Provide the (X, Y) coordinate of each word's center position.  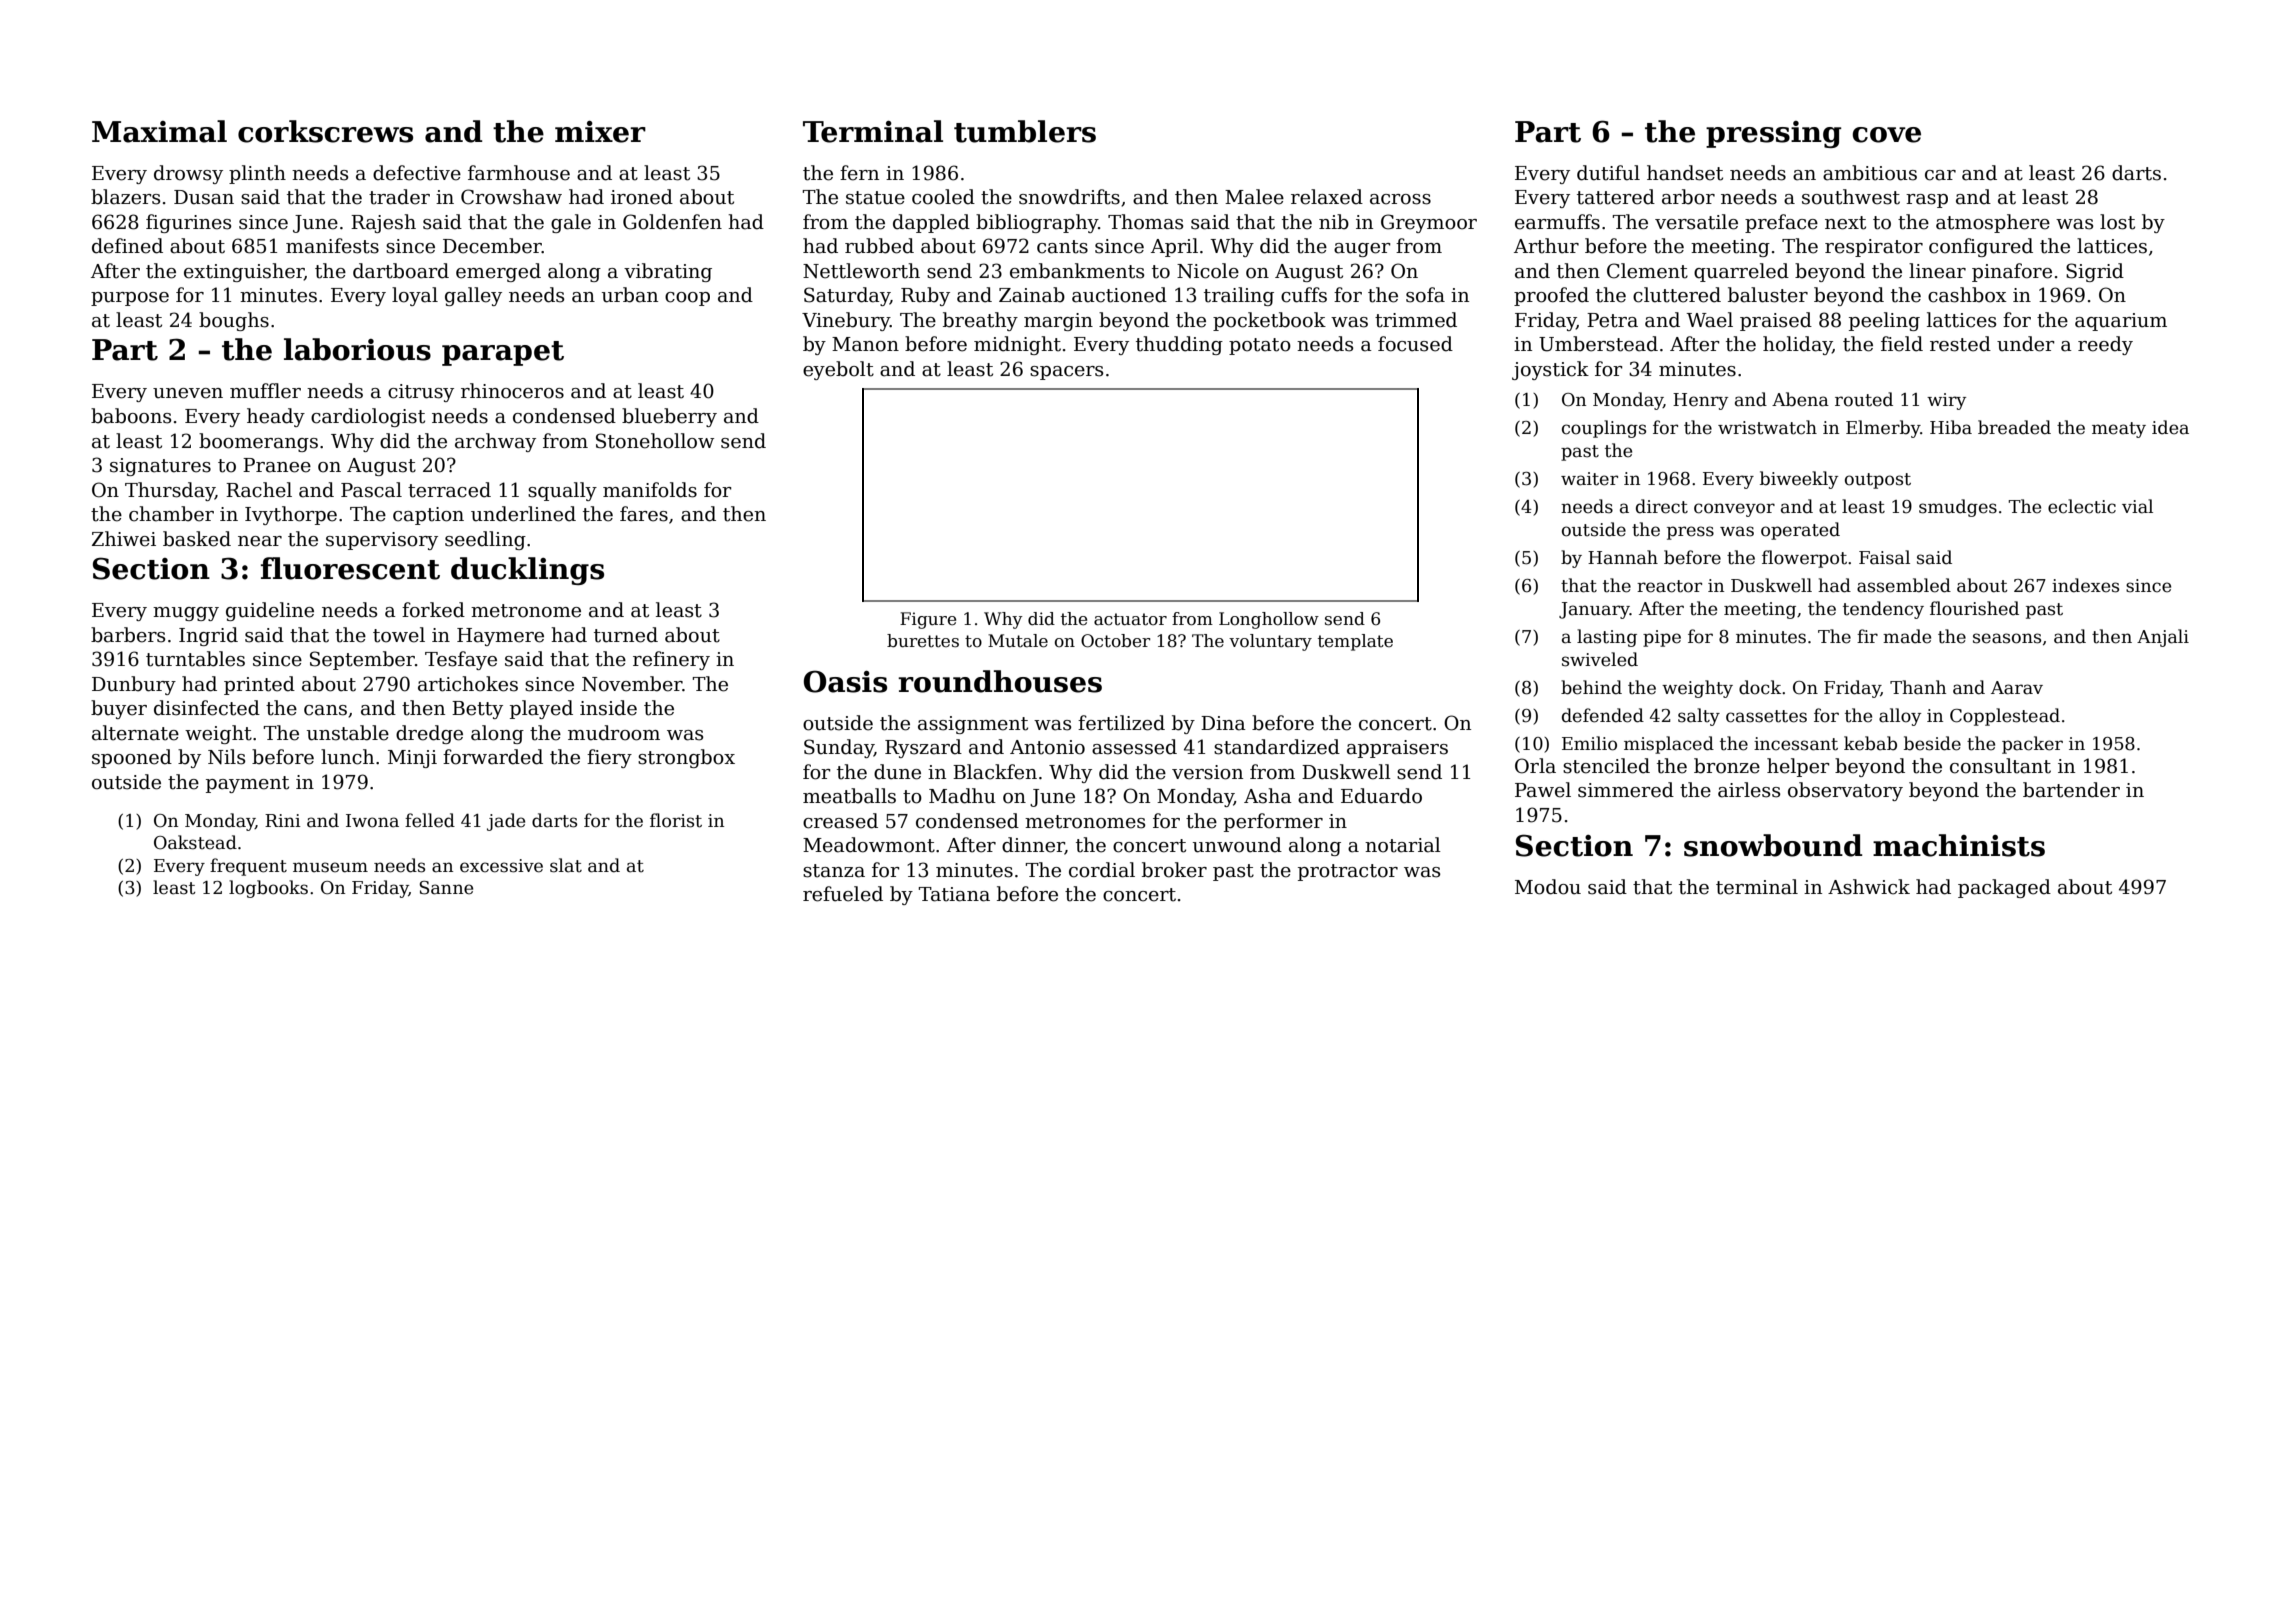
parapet (503, 353)
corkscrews (325, 131)
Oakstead (195, 842)
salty (1699, 717)
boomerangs (258, 442)
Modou (1548, 887)
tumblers (1025, 131)
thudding (1179, 345)
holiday (1797, 345)
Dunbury (134, 685)
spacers (1066, 373)
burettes (923, 641)
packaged (2004, 888)
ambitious (1870, 173)
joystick (1550, 370)
